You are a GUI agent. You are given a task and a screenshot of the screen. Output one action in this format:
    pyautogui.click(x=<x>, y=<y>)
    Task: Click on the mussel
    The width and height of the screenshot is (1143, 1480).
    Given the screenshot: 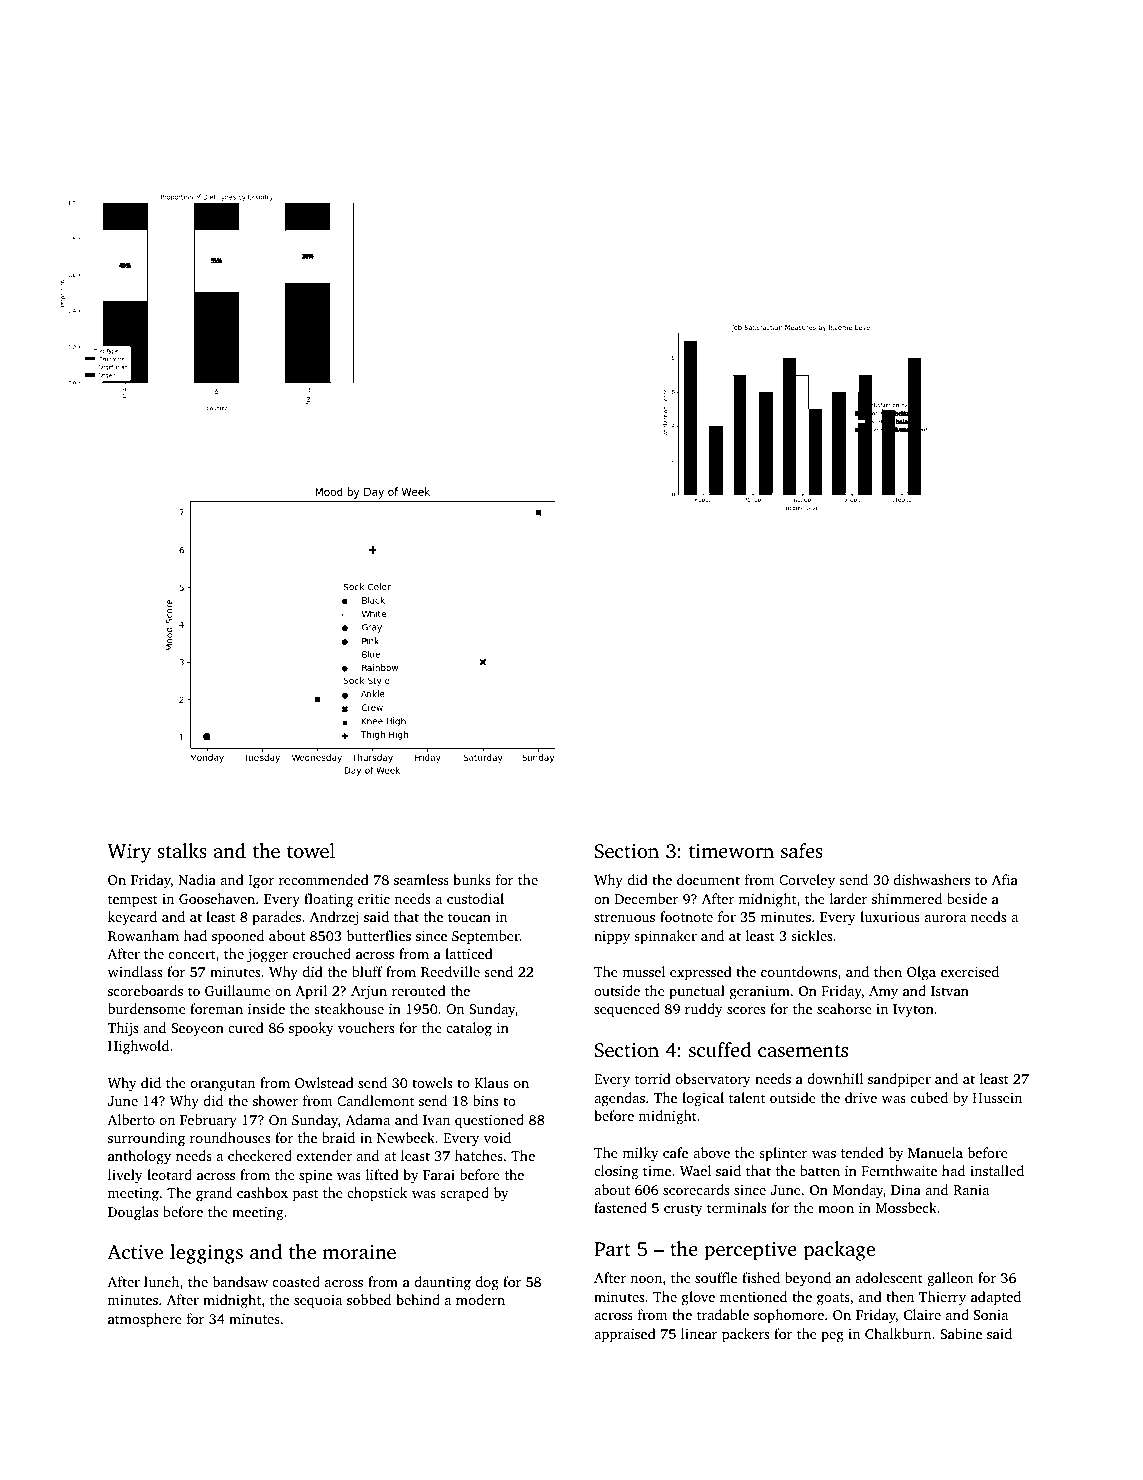 What is the action you would take?
    pyautogui.click(x=643, y=971)
